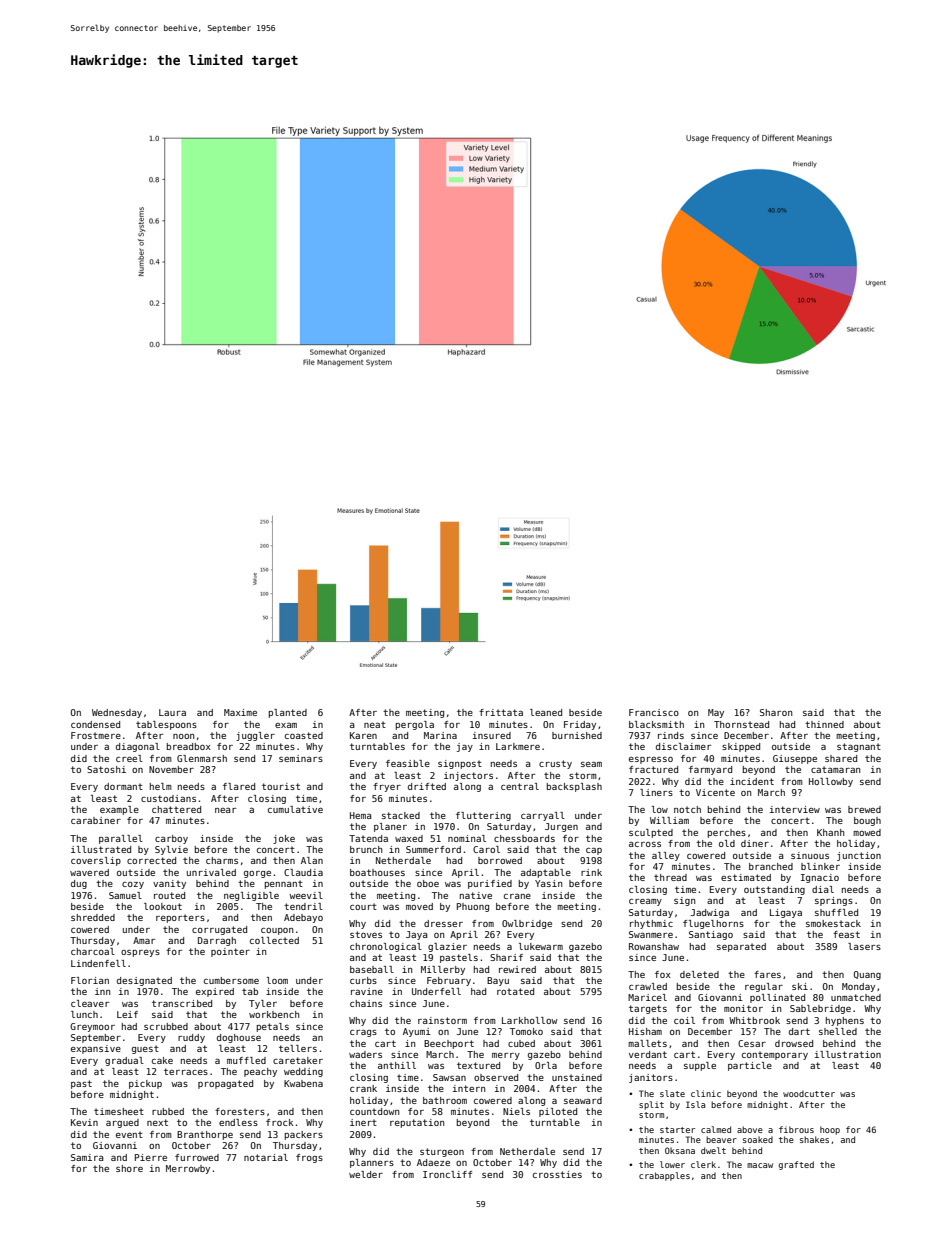 This page has height=1233, width=952. What do you see at coordinates (501, 712) in the page?
I see `frittata` at bounding box center [501, 712].
